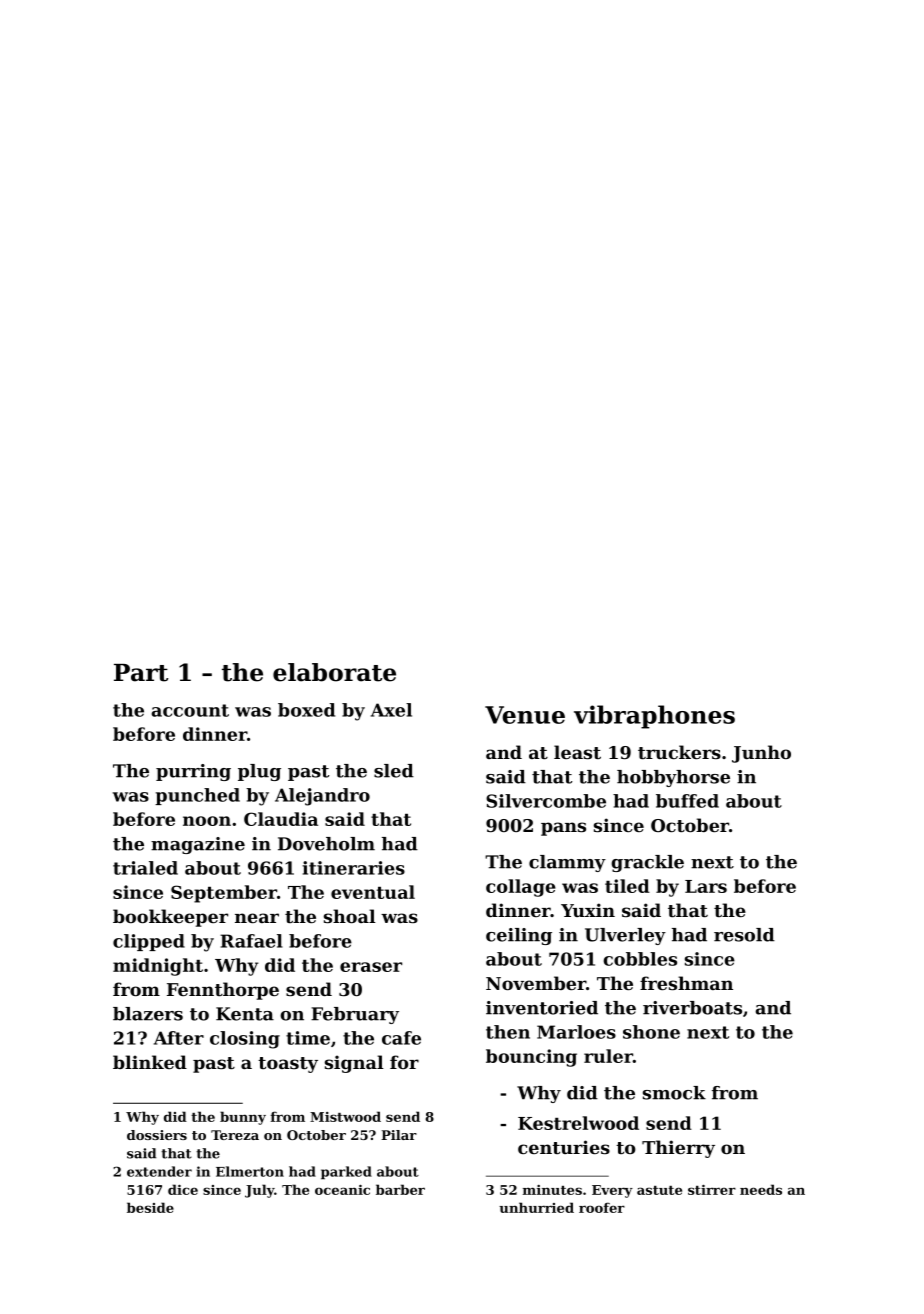  What do you see at coordinates (678, 1149) in the screenshot?
I see `Thierry` at bounding box center [678, 1149].
